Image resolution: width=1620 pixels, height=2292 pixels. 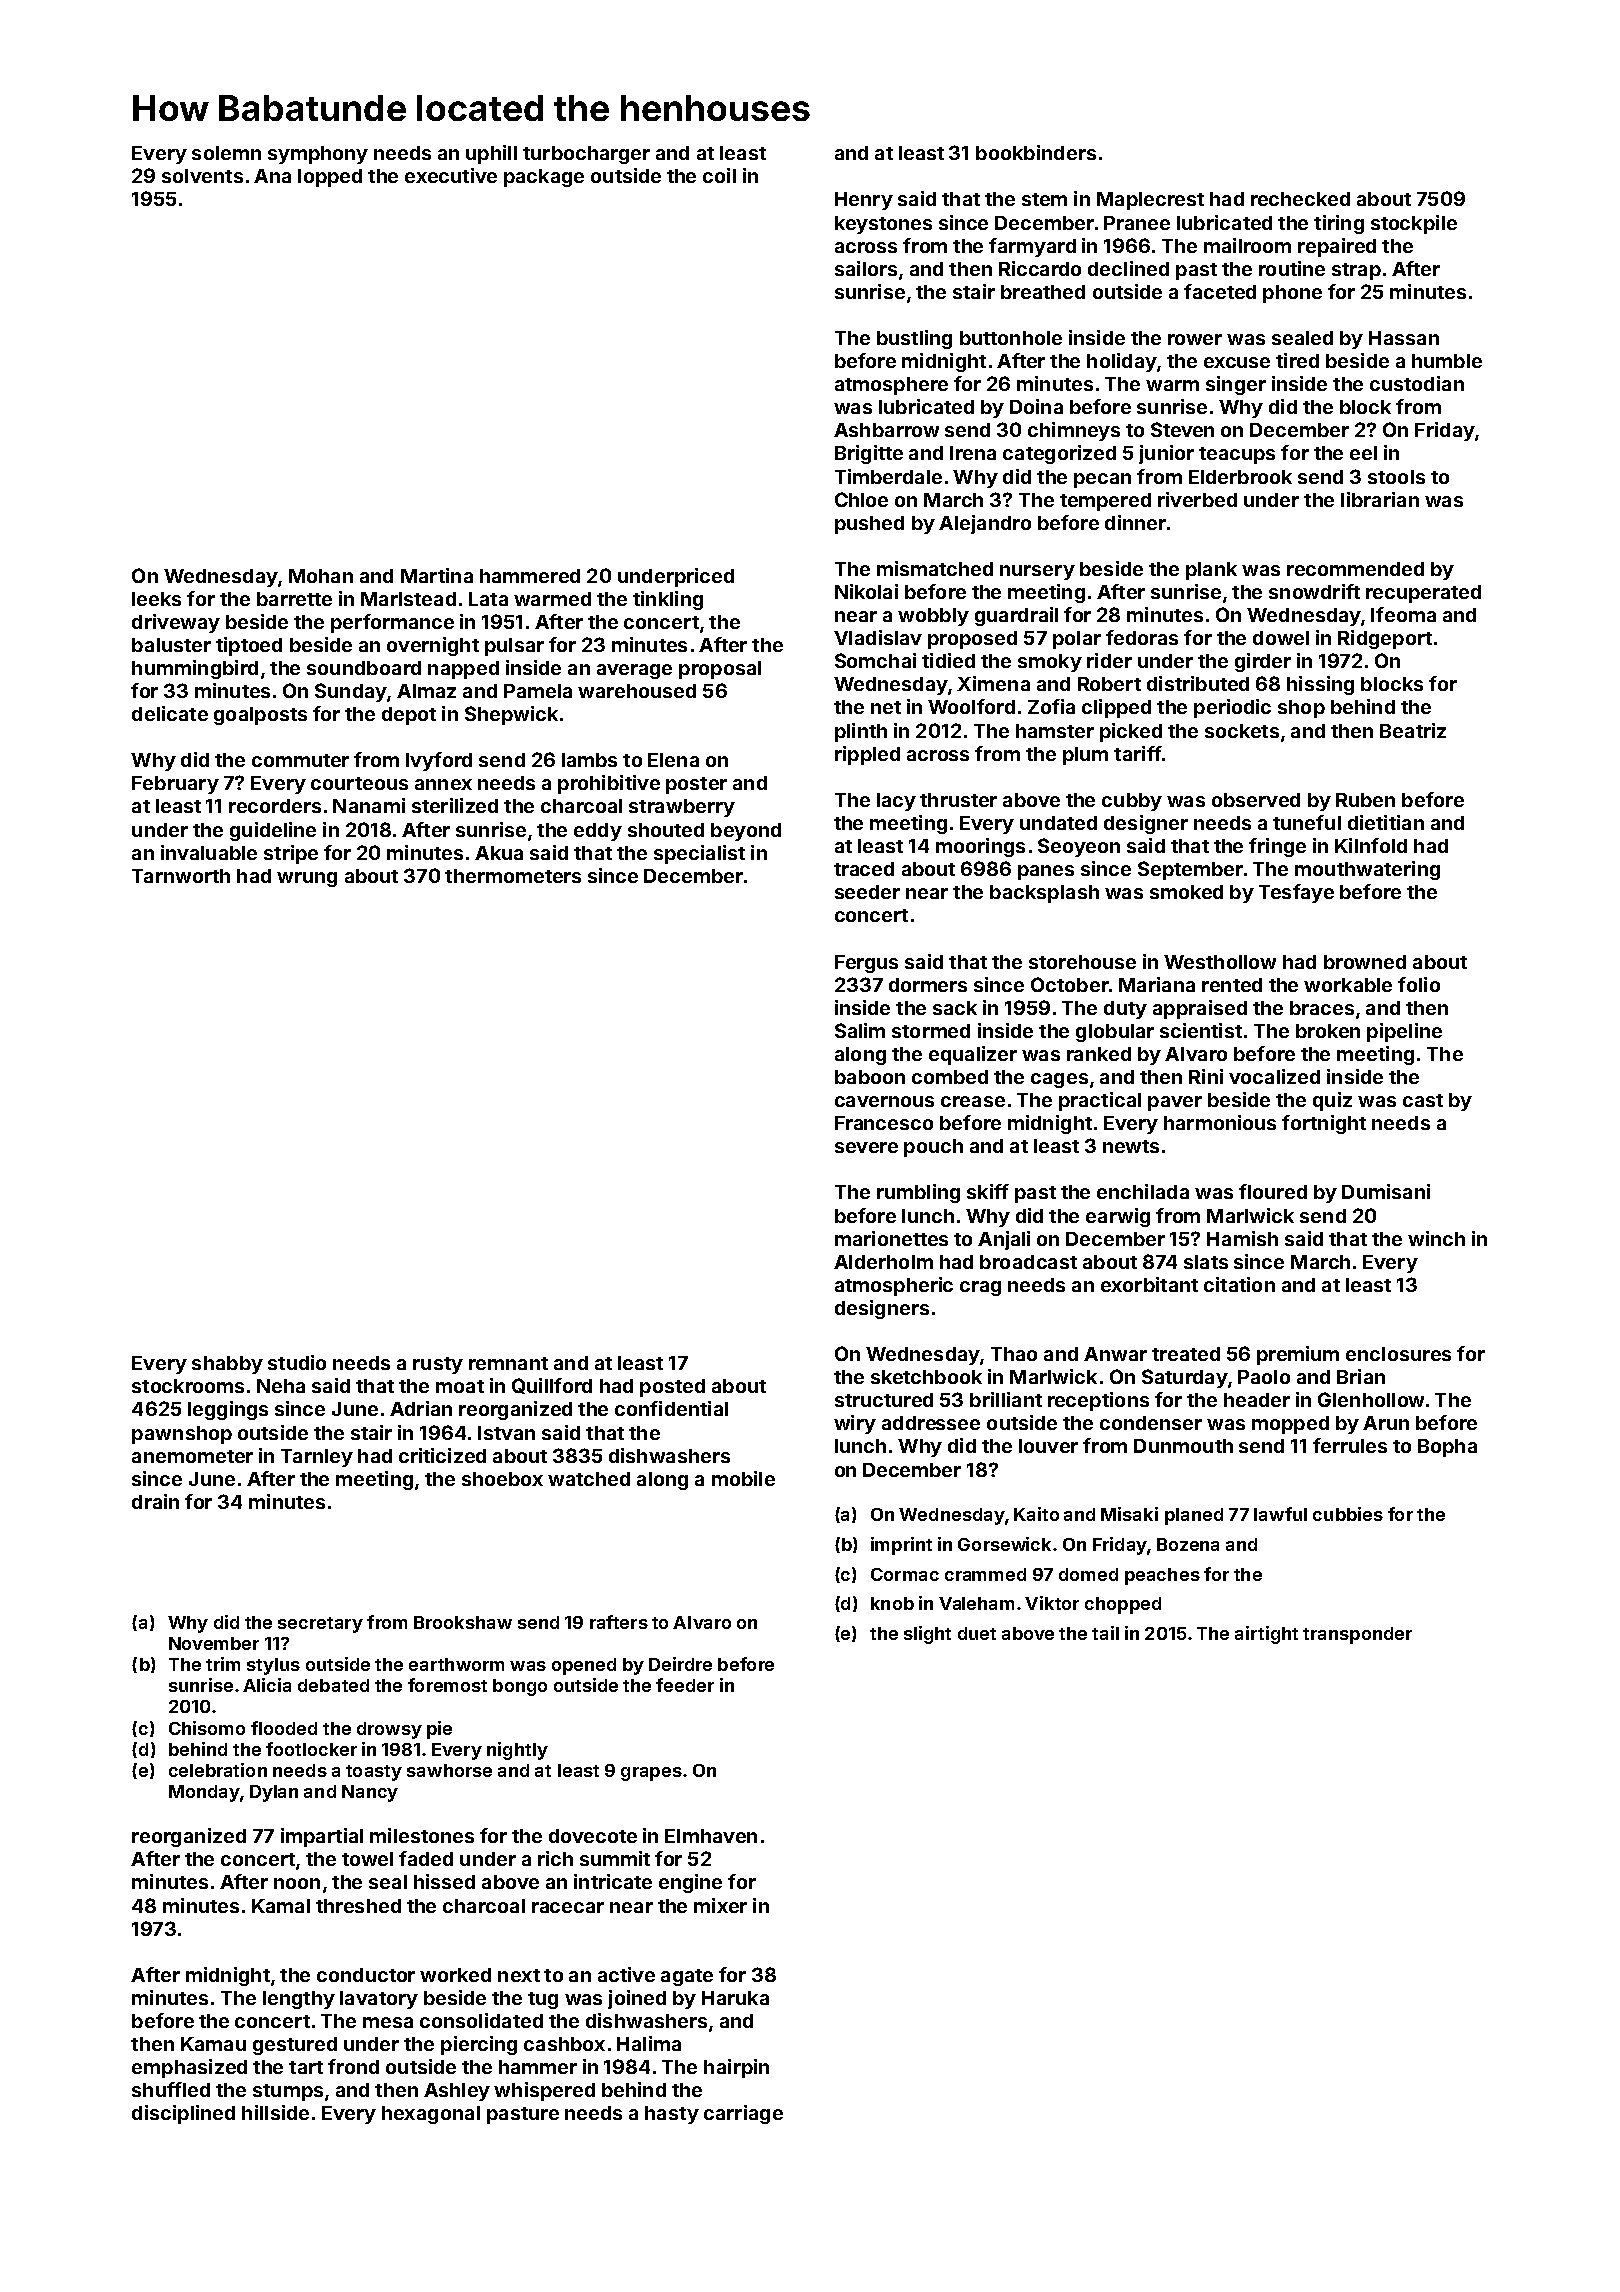 I want to click on Shepwick, so click(x=511, y=715).
